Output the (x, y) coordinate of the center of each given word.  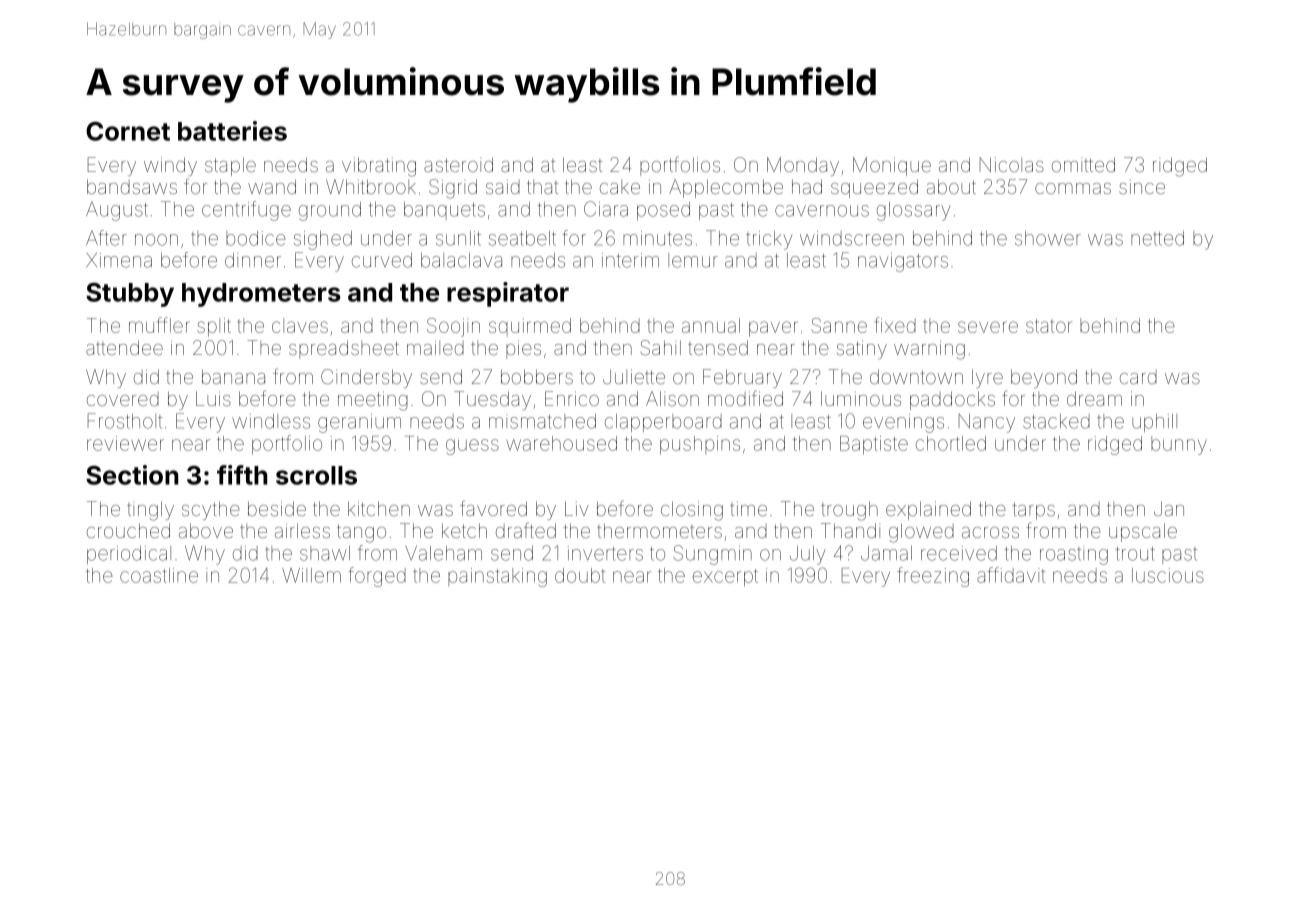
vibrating (379, 167)
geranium (359, 423)
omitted (1083, 164)
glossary (914, 211)
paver (773, 329)
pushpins (700, 445)
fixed (895, 325)
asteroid (458, 164)
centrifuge (246, 211)
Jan (1169, 508)
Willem (311, 575)
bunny (1179, 445)
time (748, 509)
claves (300, 325)
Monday (803, 166)
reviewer (125, 443)
